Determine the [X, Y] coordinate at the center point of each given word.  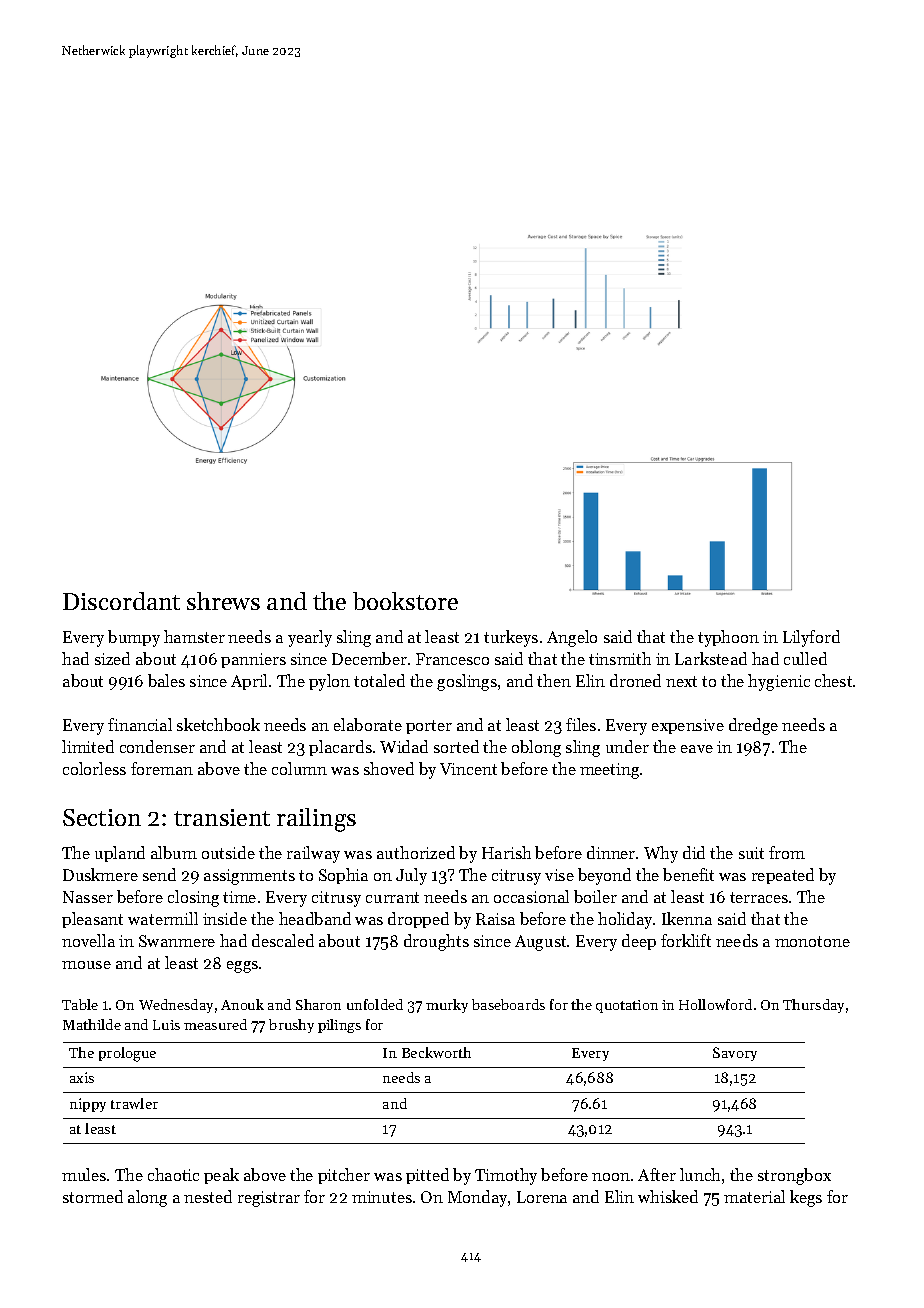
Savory [735, 1054]
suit [751, 853]
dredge [753, 726]
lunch [700, 1174]
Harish [506, 852]
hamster [194, 636]
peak [221, 1176]
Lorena [542, 1197]
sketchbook [218, 724]
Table [80, 1004]
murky [447, 1006]
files [581, 724]
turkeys [511, 638]
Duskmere [100, 874]
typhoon [728, 638]
